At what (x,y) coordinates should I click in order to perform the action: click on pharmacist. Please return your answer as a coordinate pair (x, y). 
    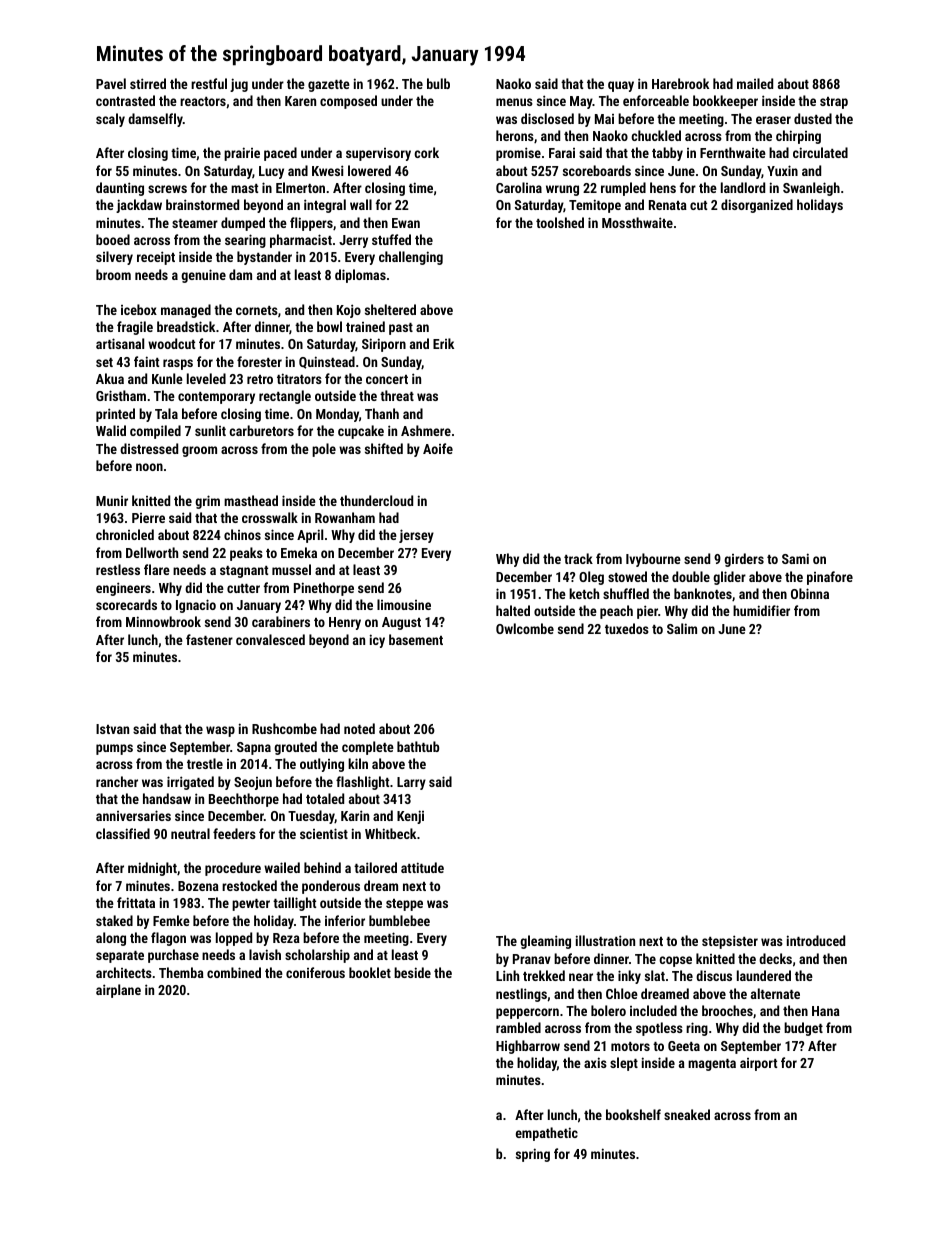
    Looking at the image, I should click on (301, 241).
